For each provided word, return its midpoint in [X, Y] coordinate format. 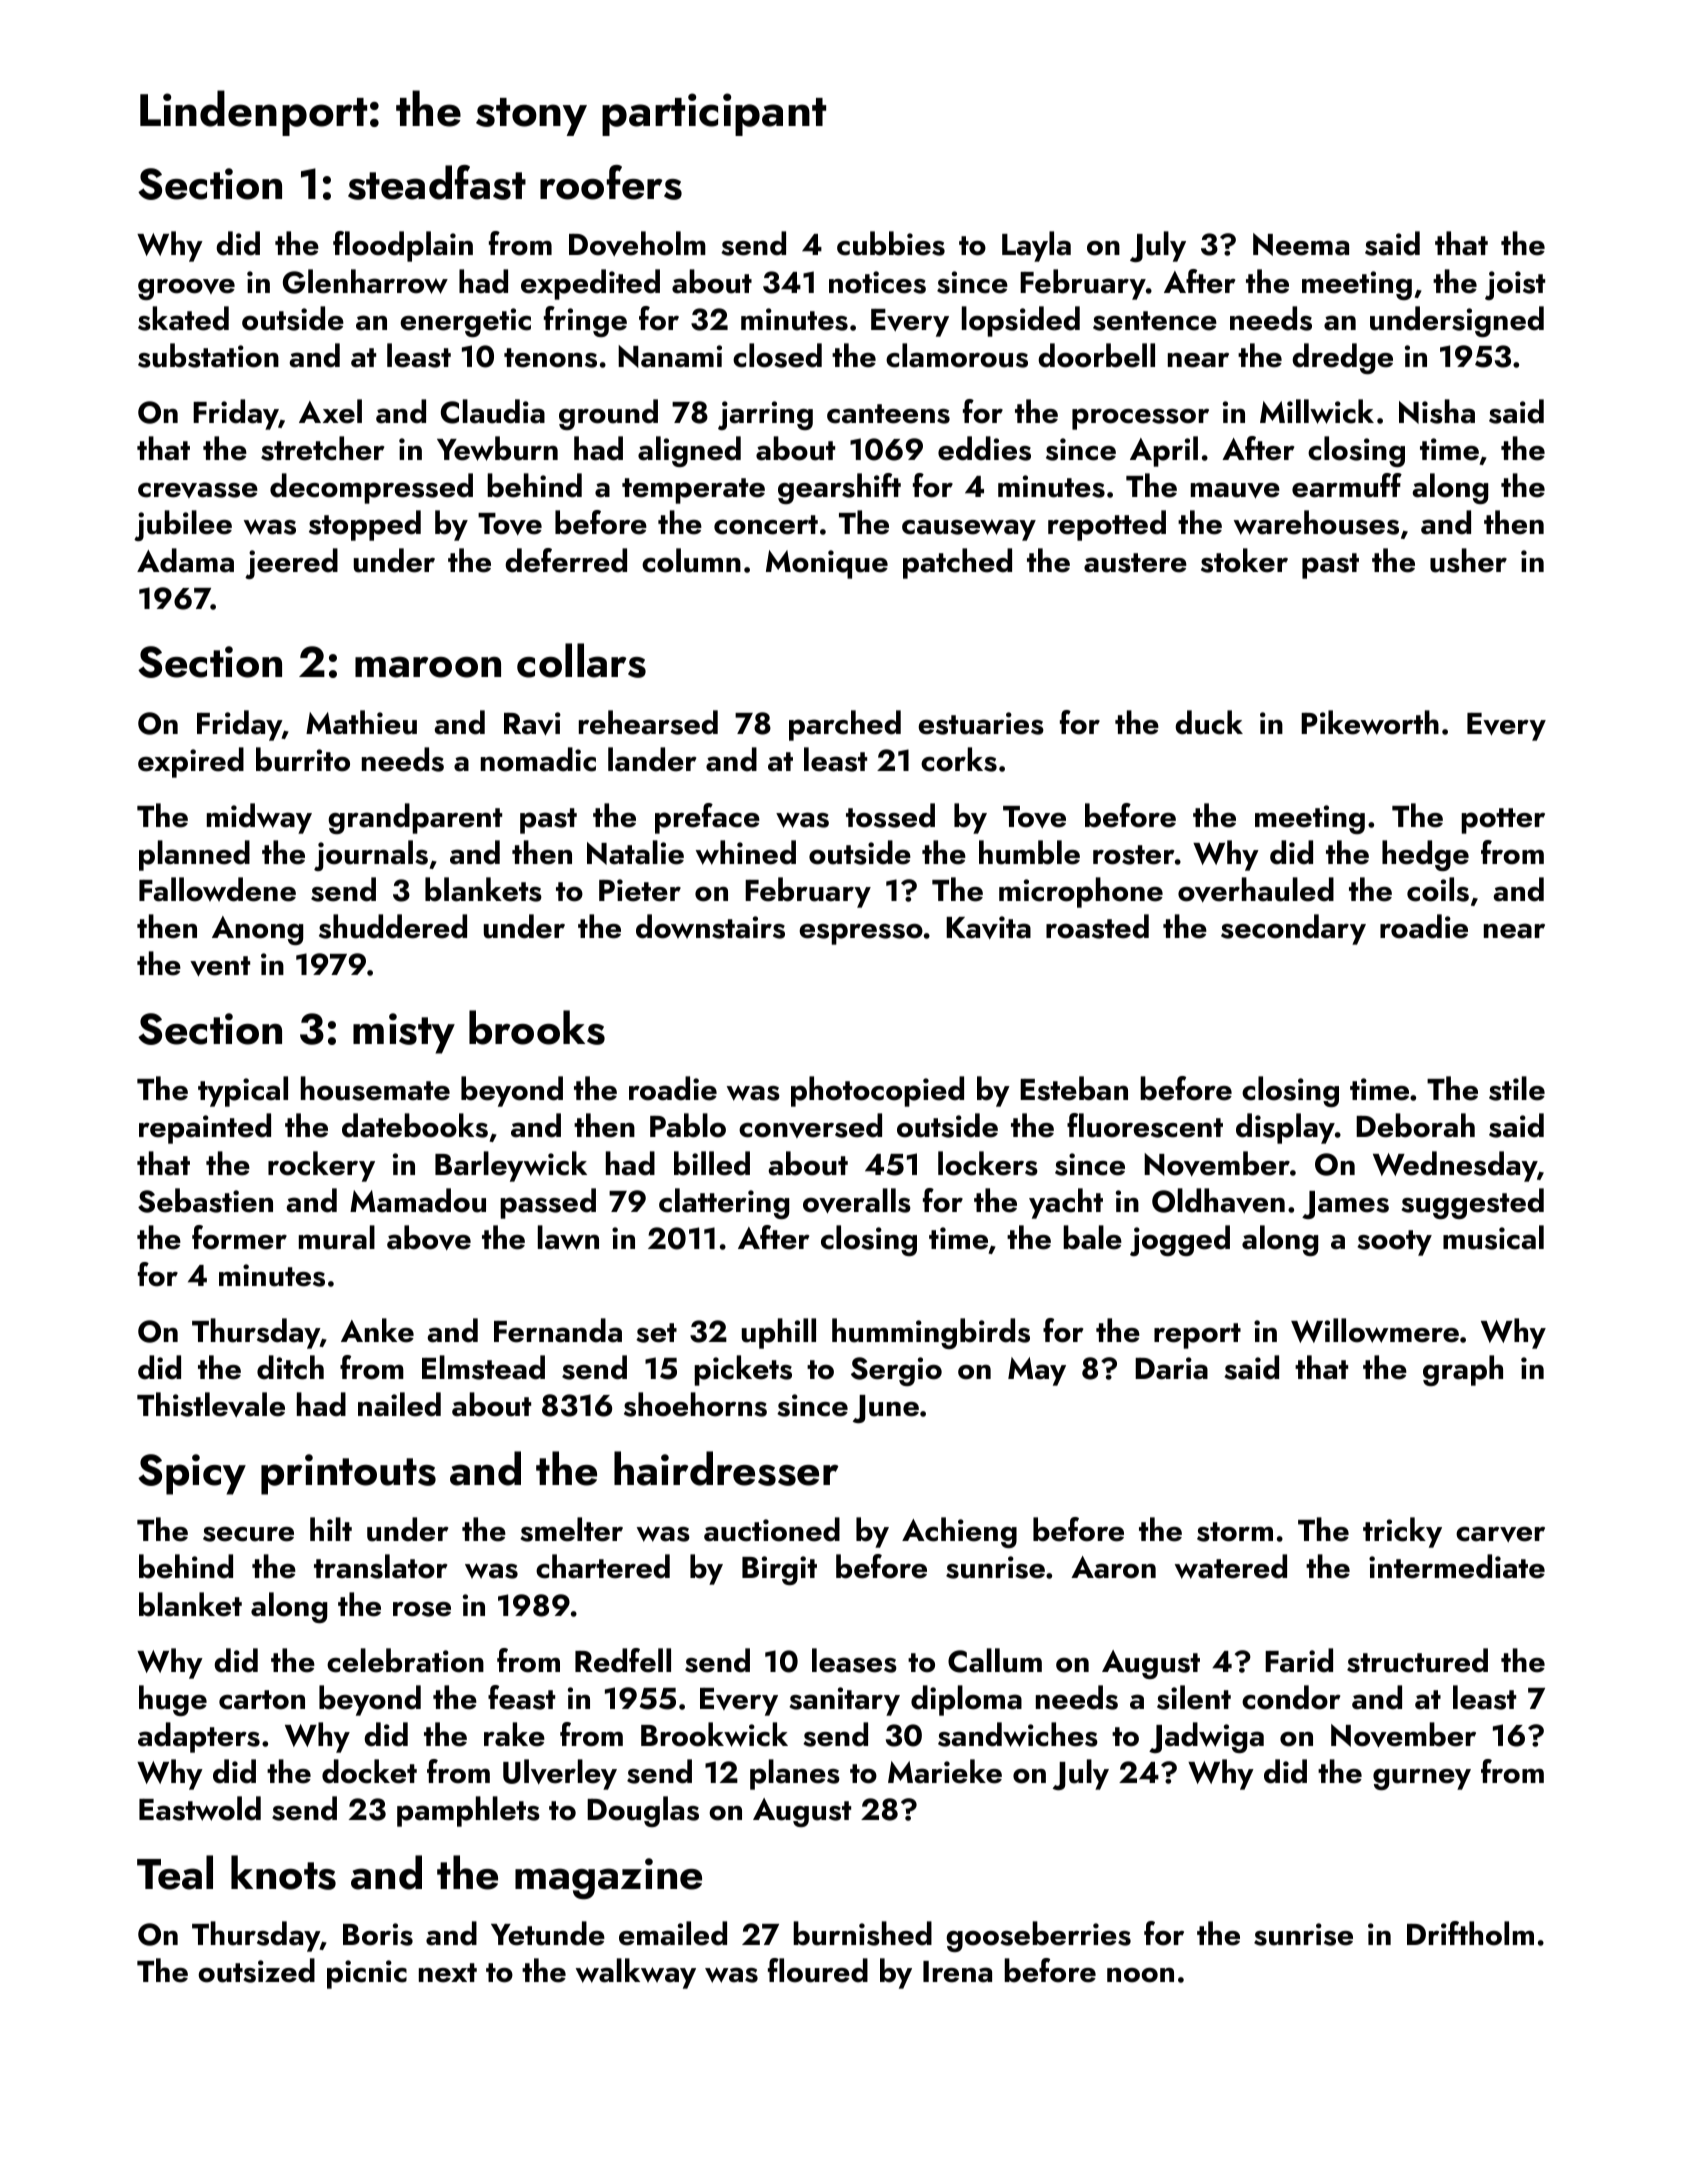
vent [220, 966]
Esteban [1074, 1088]
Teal [175, 1872]
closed [777, 355]
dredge [1342, 358]
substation [208, 355]
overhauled [1256, 889]
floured [818, 1970]
